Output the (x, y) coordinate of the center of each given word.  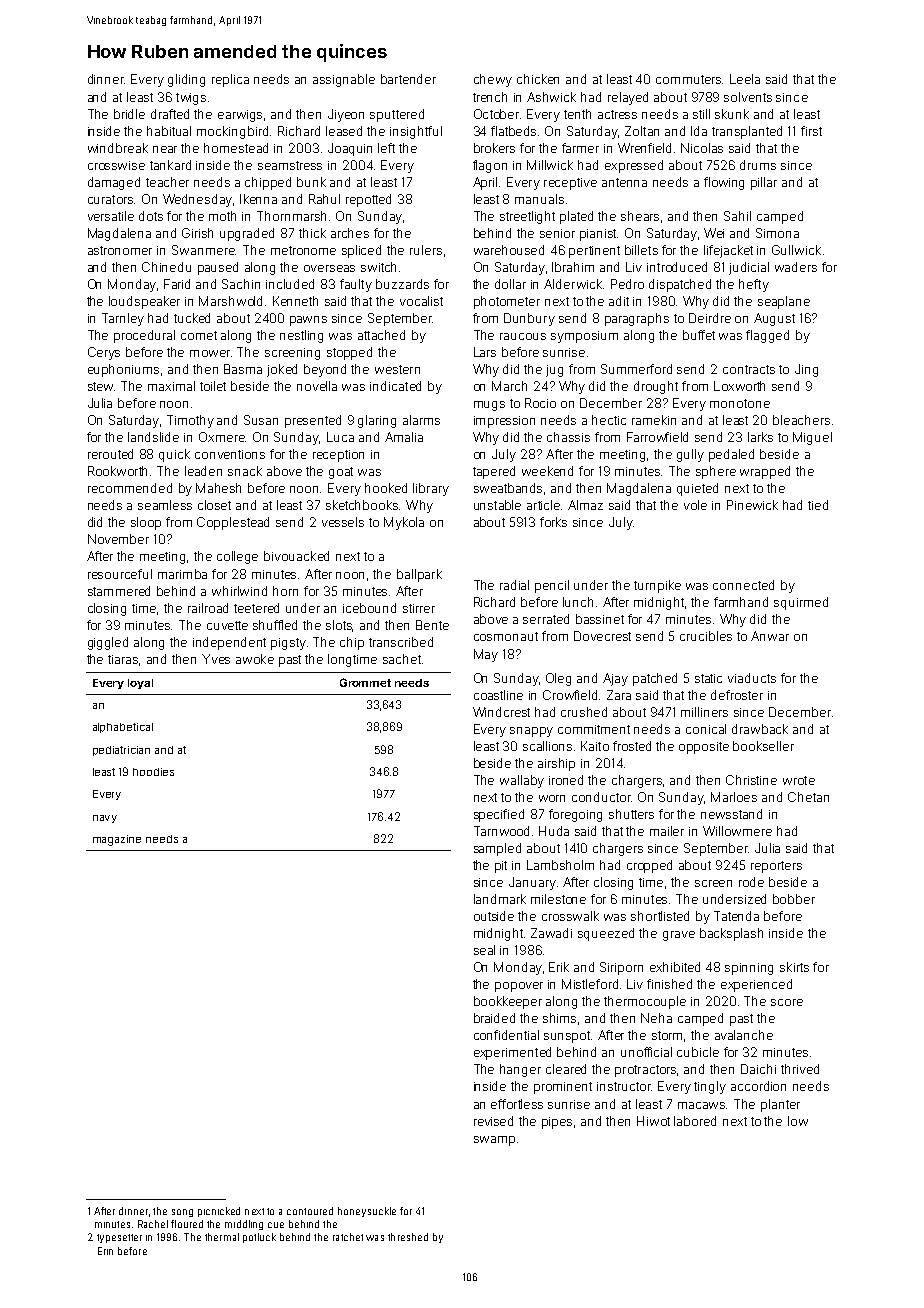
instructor (624, 1086)
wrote (799, 780)
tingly (710, 1087)
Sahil (737, 216)
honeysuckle (367, 1212)
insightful (416, 132)
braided (494, 1018)
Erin (105, 1251)
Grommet (365, 682)
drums (758, 165)
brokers (494, 148)
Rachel (153, 1224)
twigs (191, 99)
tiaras (123, 659)
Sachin (241, 284)
